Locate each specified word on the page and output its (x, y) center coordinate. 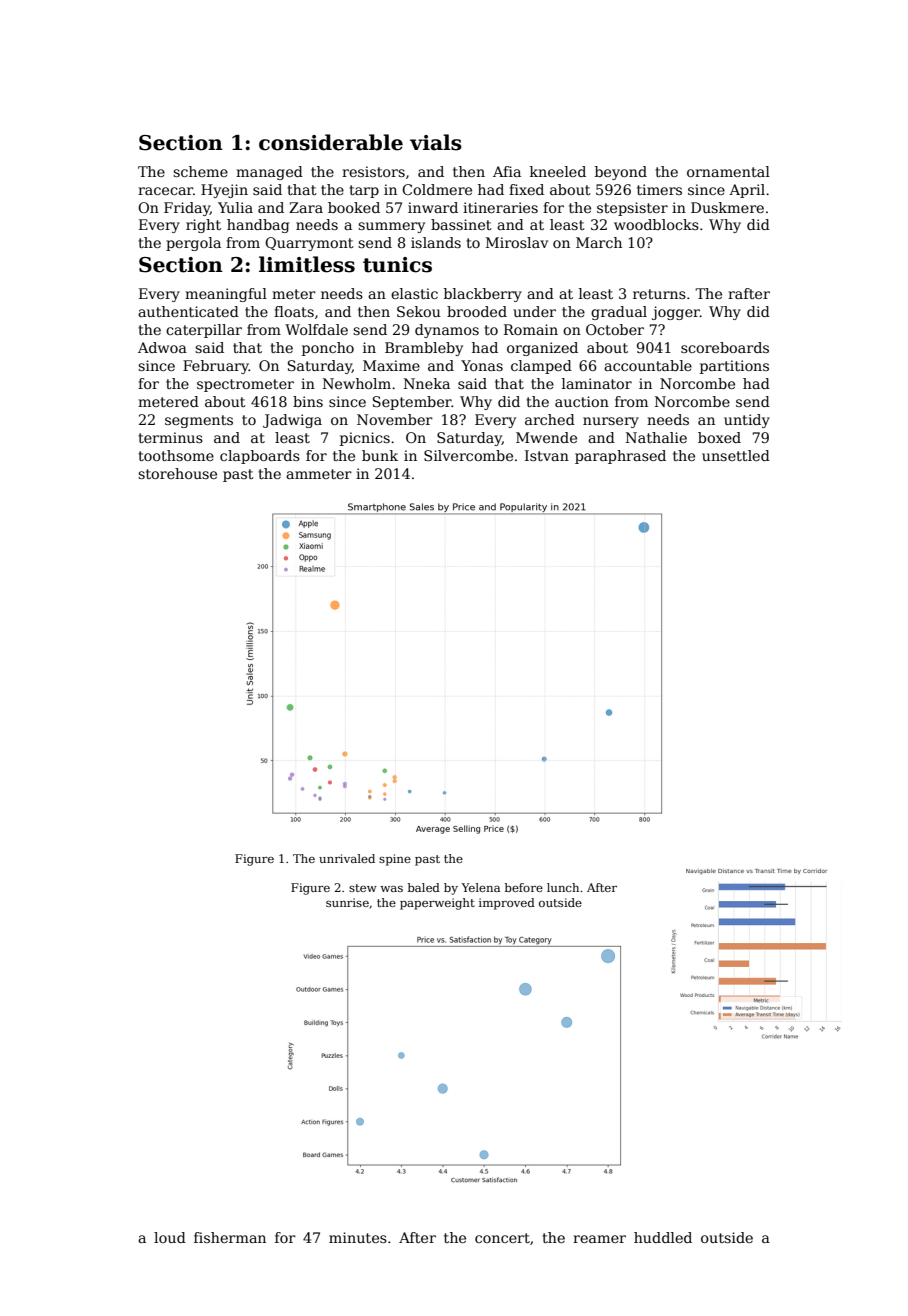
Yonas (482, 365)
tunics (397, 265)
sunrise (347, 902)
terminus (170, 437)
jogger (676, 313)
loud (170, 1237)
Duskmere (727, 207)
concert (502, 1238)
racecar (165, 191)
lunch (563, 887)
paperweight (437, 904)
